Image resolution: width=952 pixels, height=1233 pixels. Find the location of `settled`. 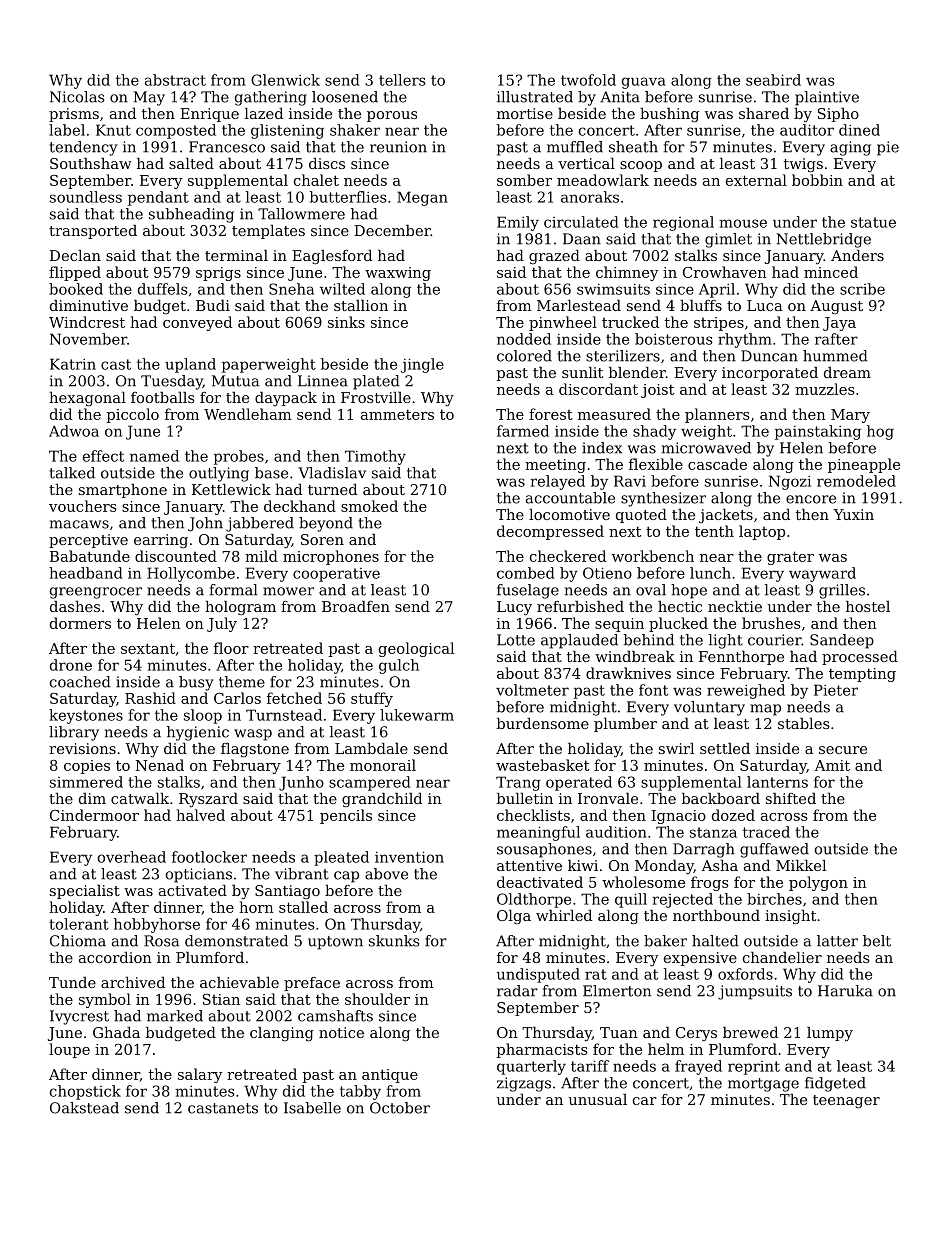

settled is located at coordinates (725, 748).
